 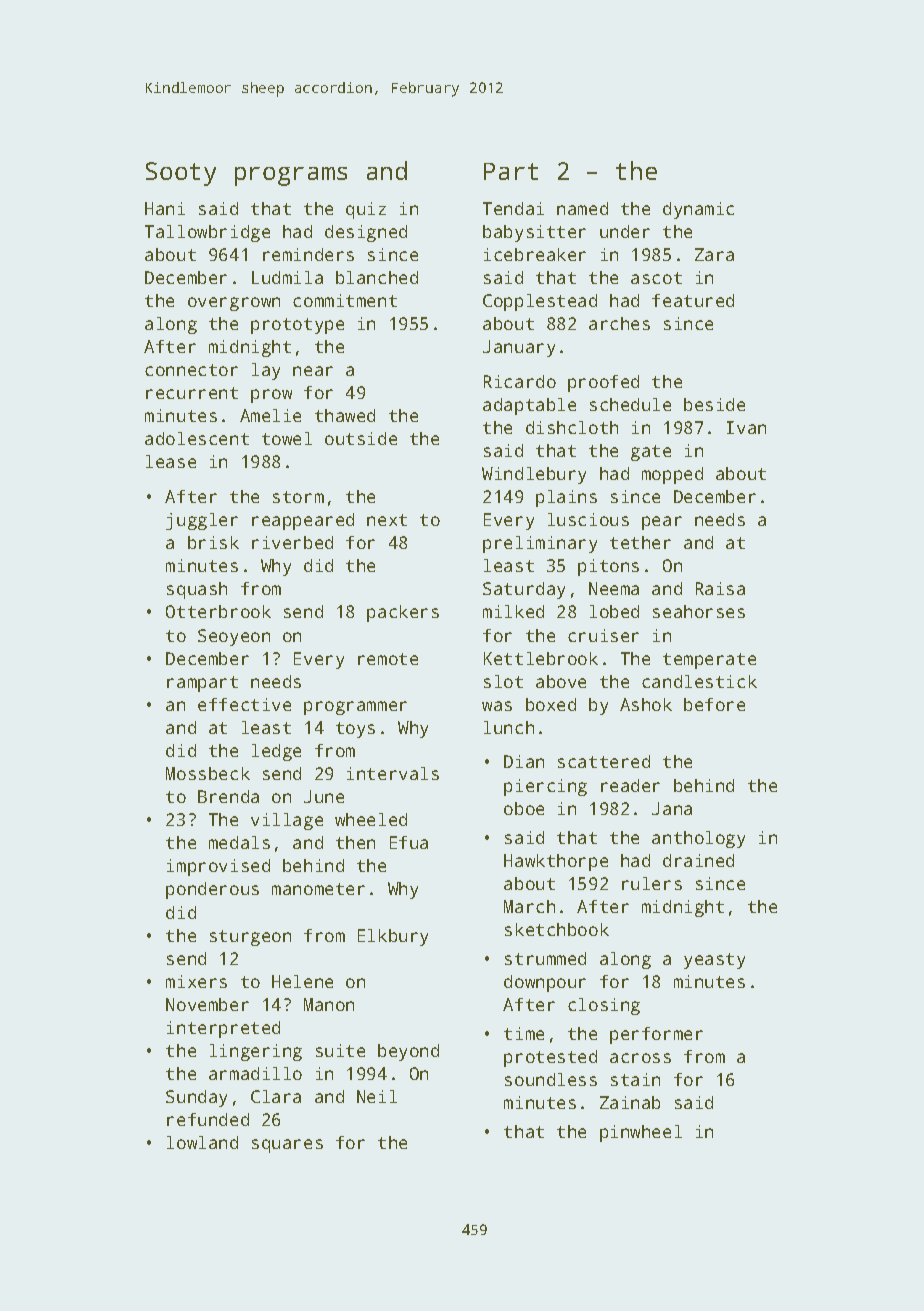 What do you see at coordinates (202, 1142) in the screenshot?
I see `lowland` at bounding box center [202, 1142].
